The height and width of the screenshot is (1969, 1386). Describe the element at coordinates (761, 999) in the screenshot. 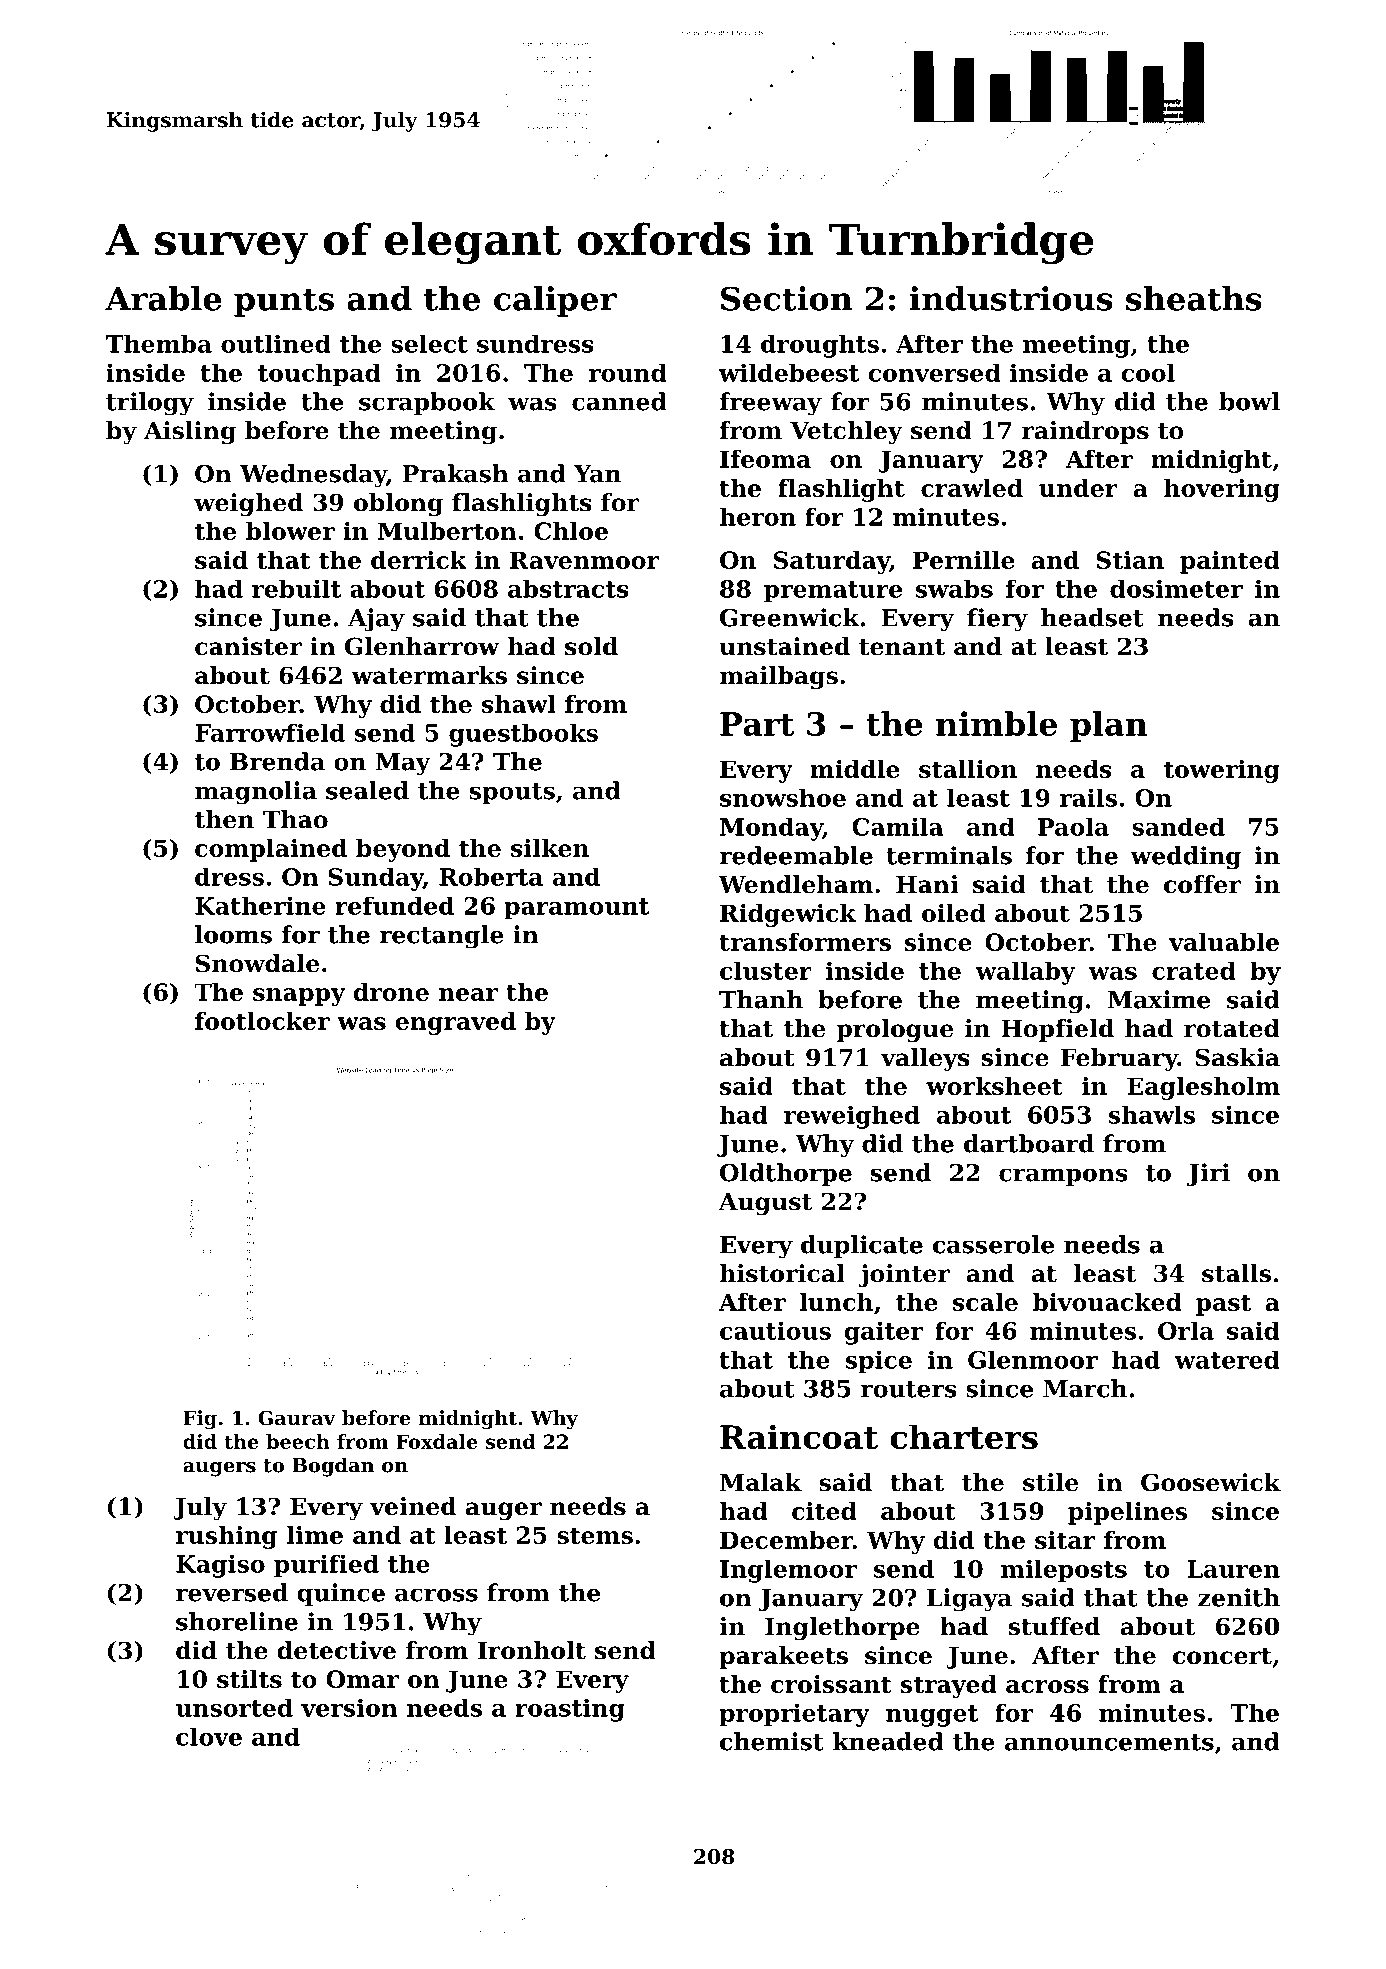

I see `Thanh` at that location.
